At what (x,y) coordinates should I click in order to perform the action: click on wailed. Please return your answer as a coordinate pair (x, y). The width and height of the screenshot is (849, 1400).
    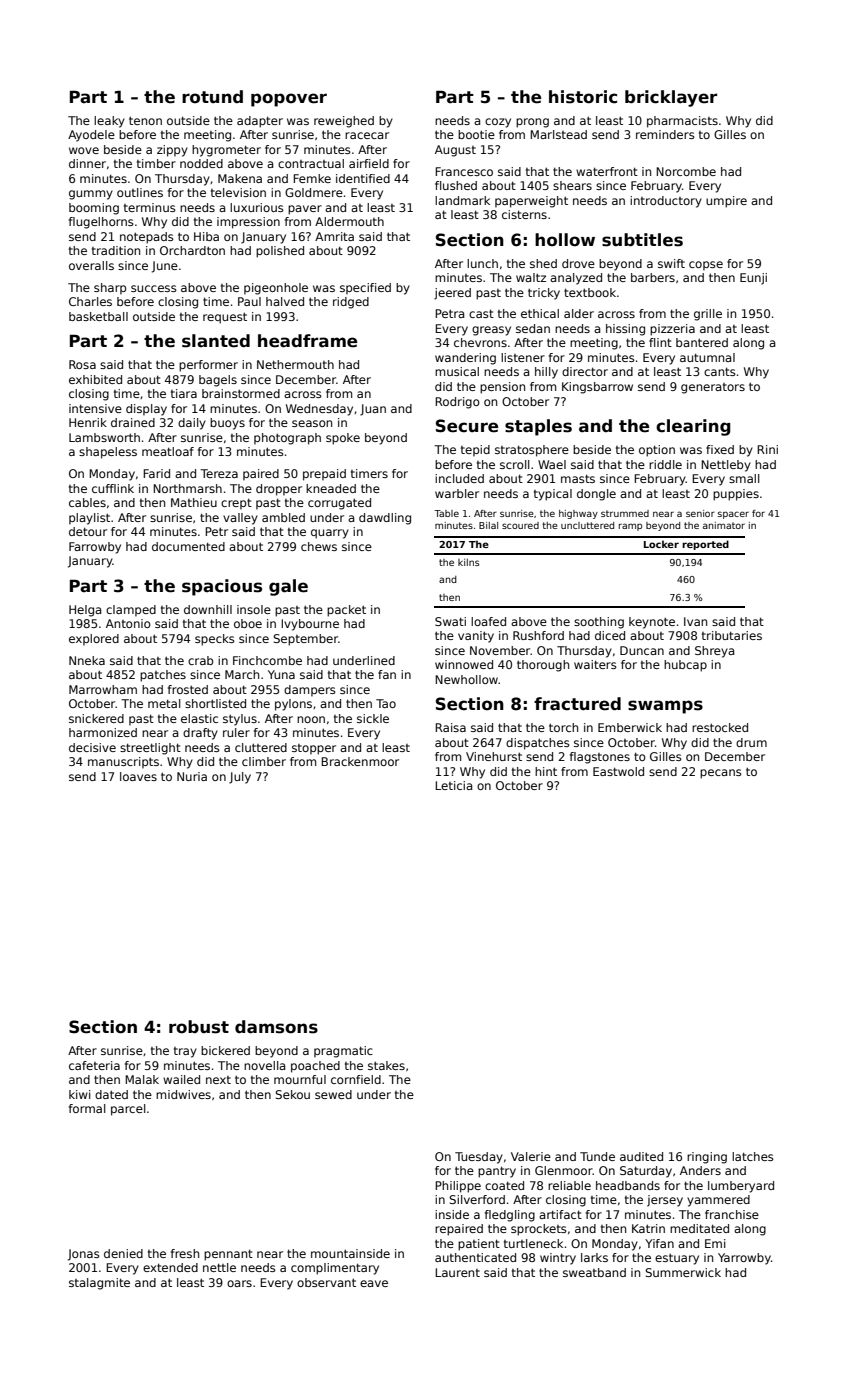
    Looking at the image, I should click on (181, 1079).
